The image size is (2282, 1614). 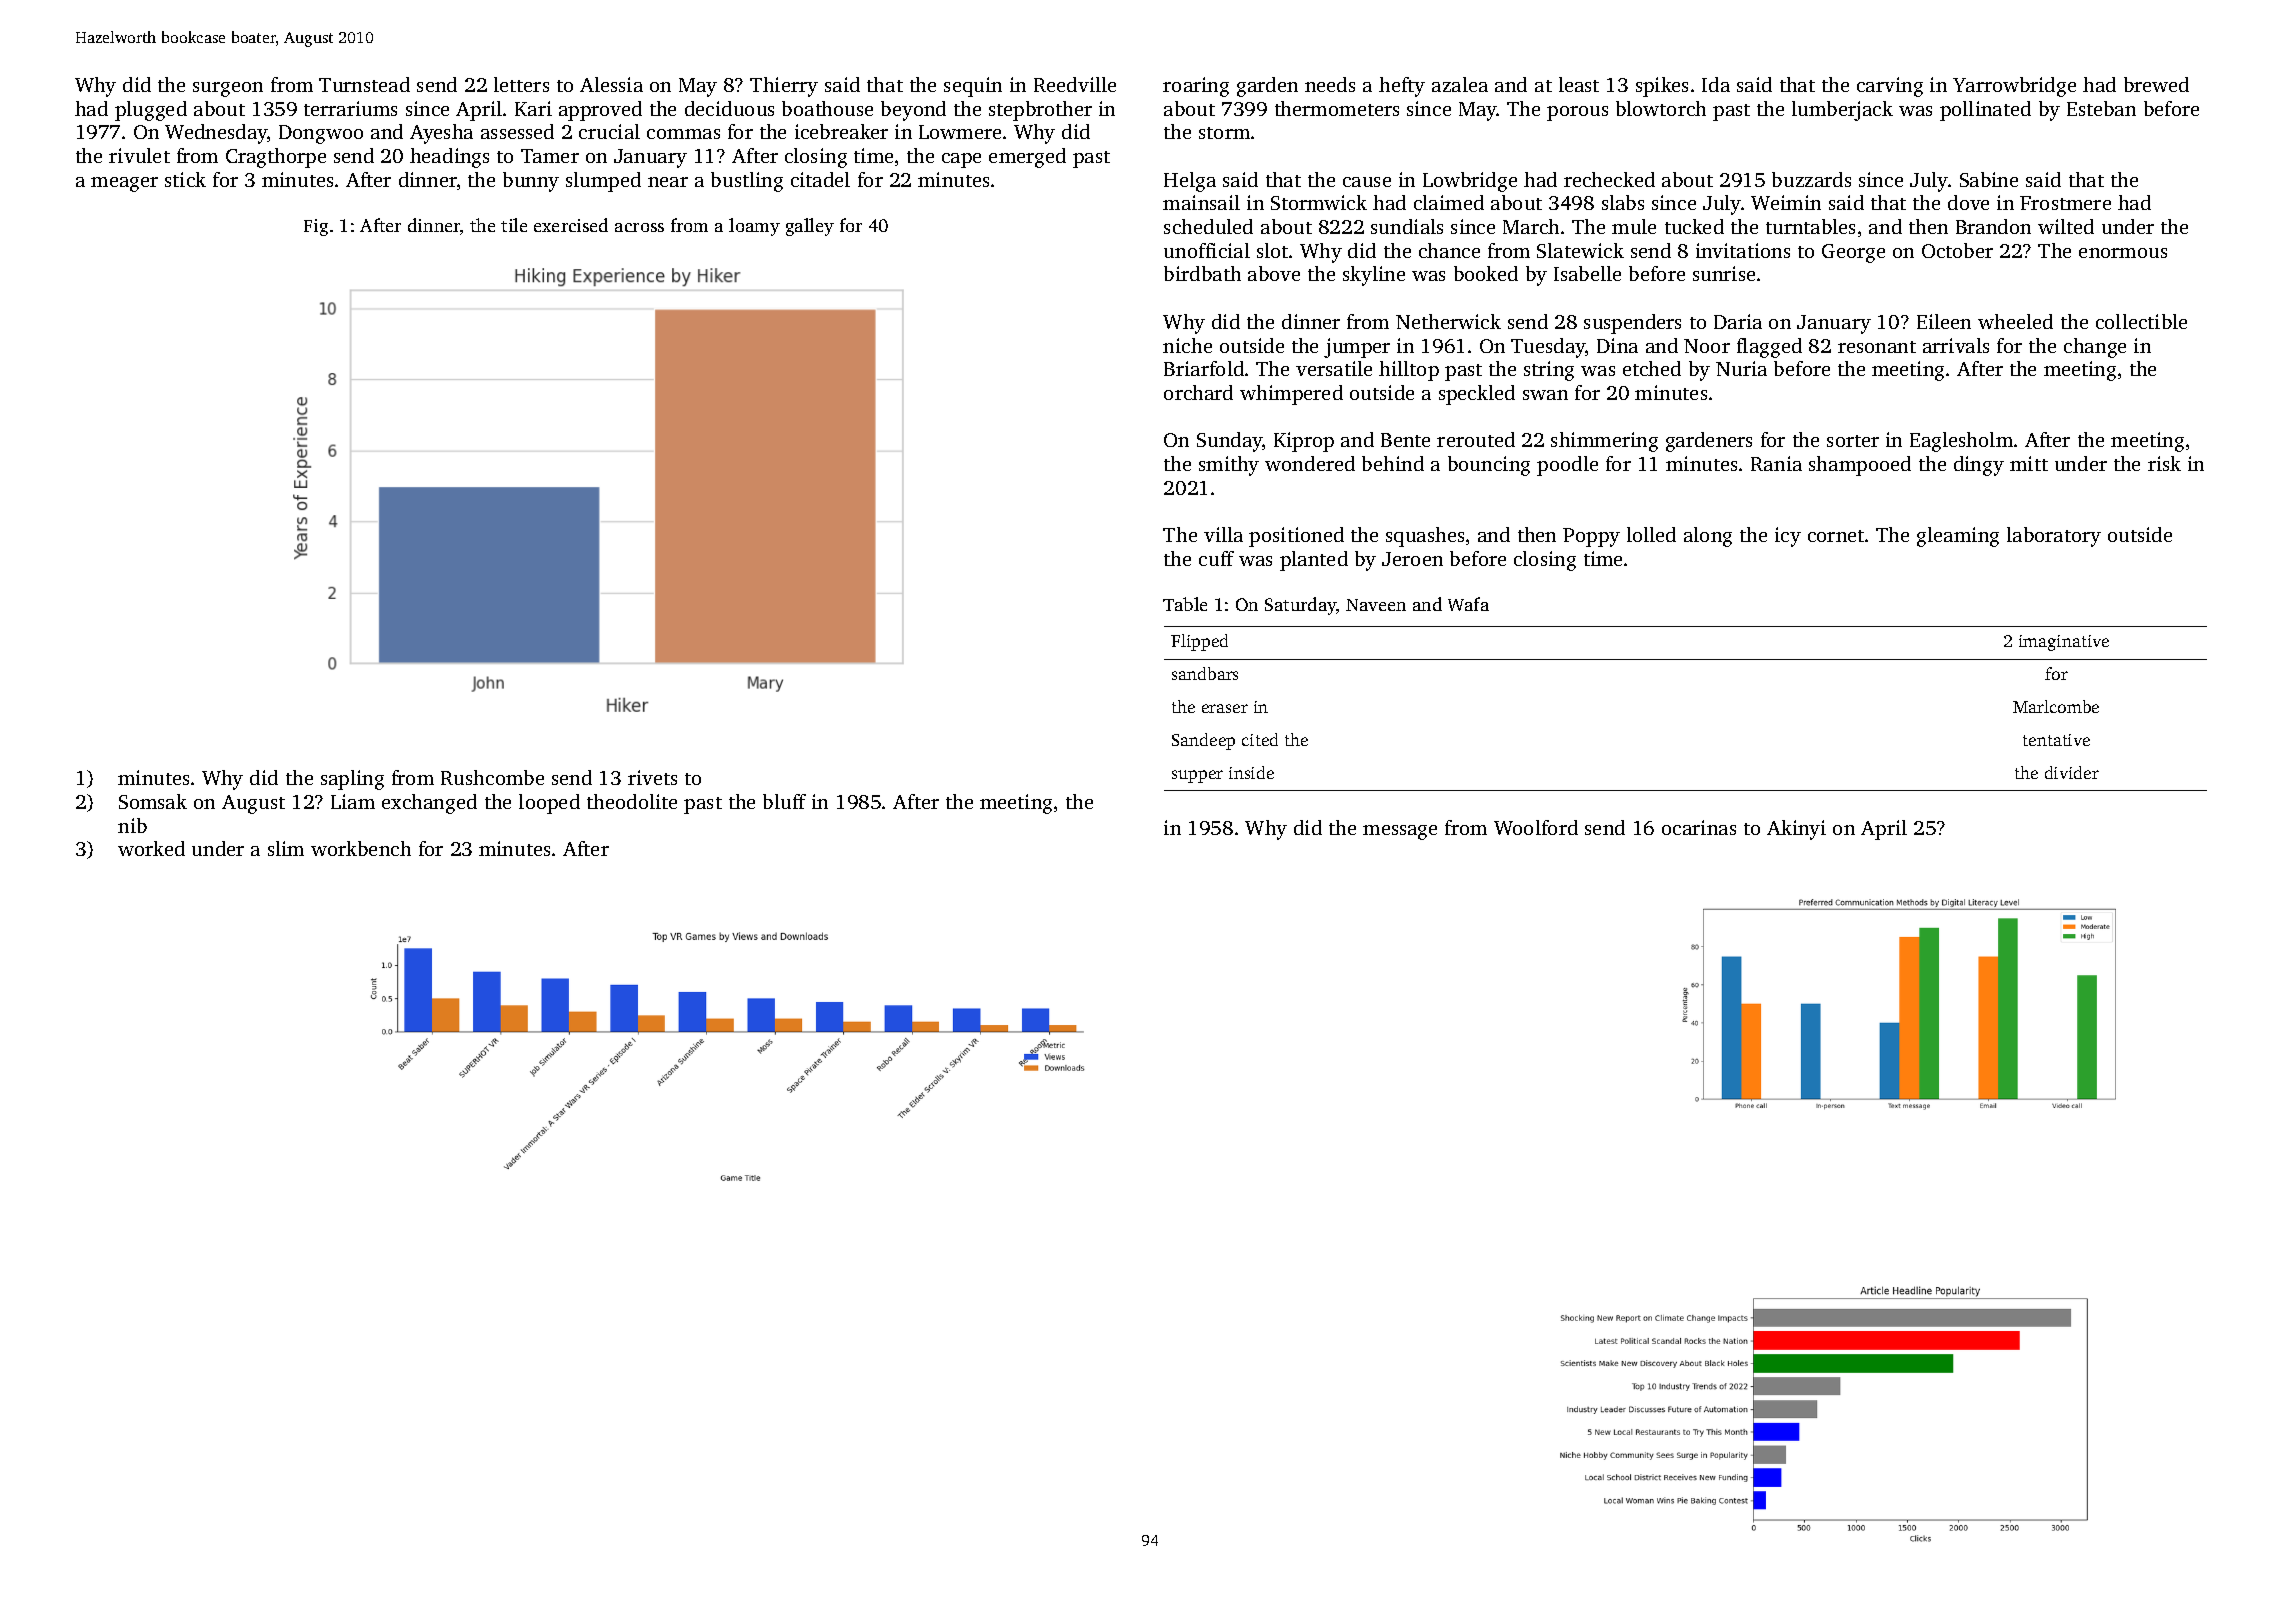 What do you see at coordinates (1197, 776) in the document?
I see `supper` at bounding box center [1197, 776].
